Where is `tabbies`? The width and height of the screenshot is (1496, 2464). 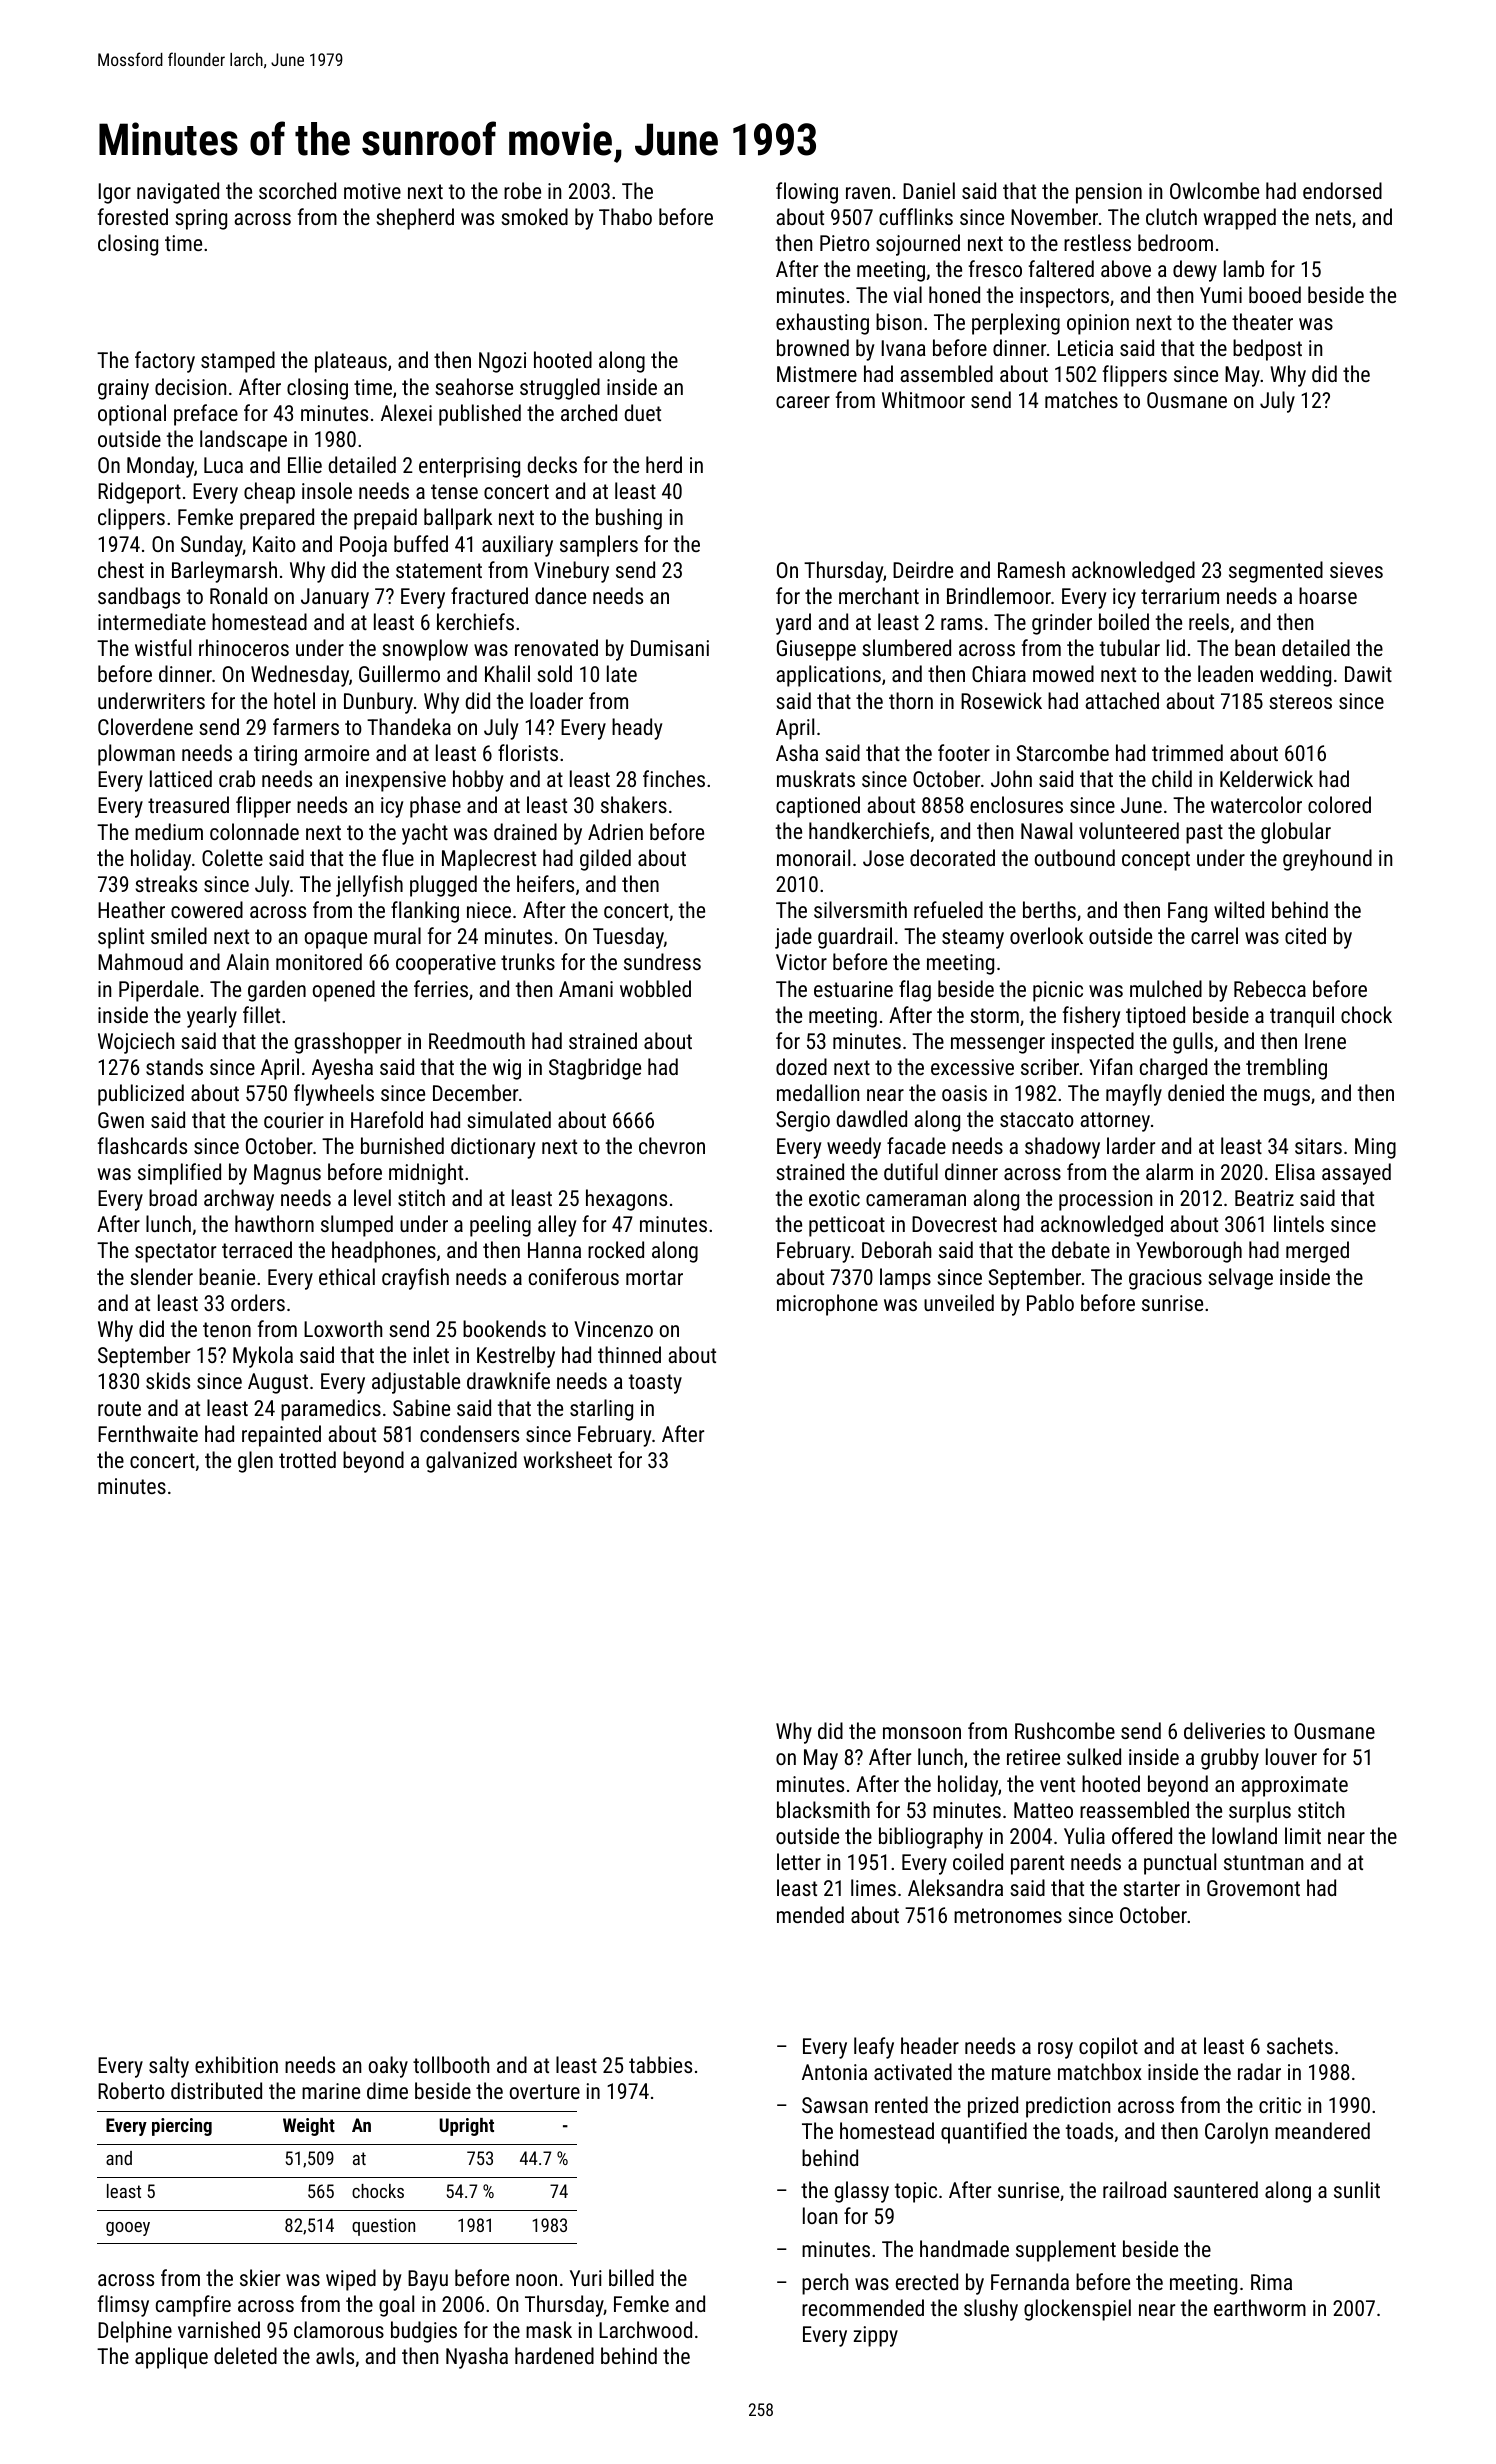 tabbies is located at coordinates (660, 2064).
